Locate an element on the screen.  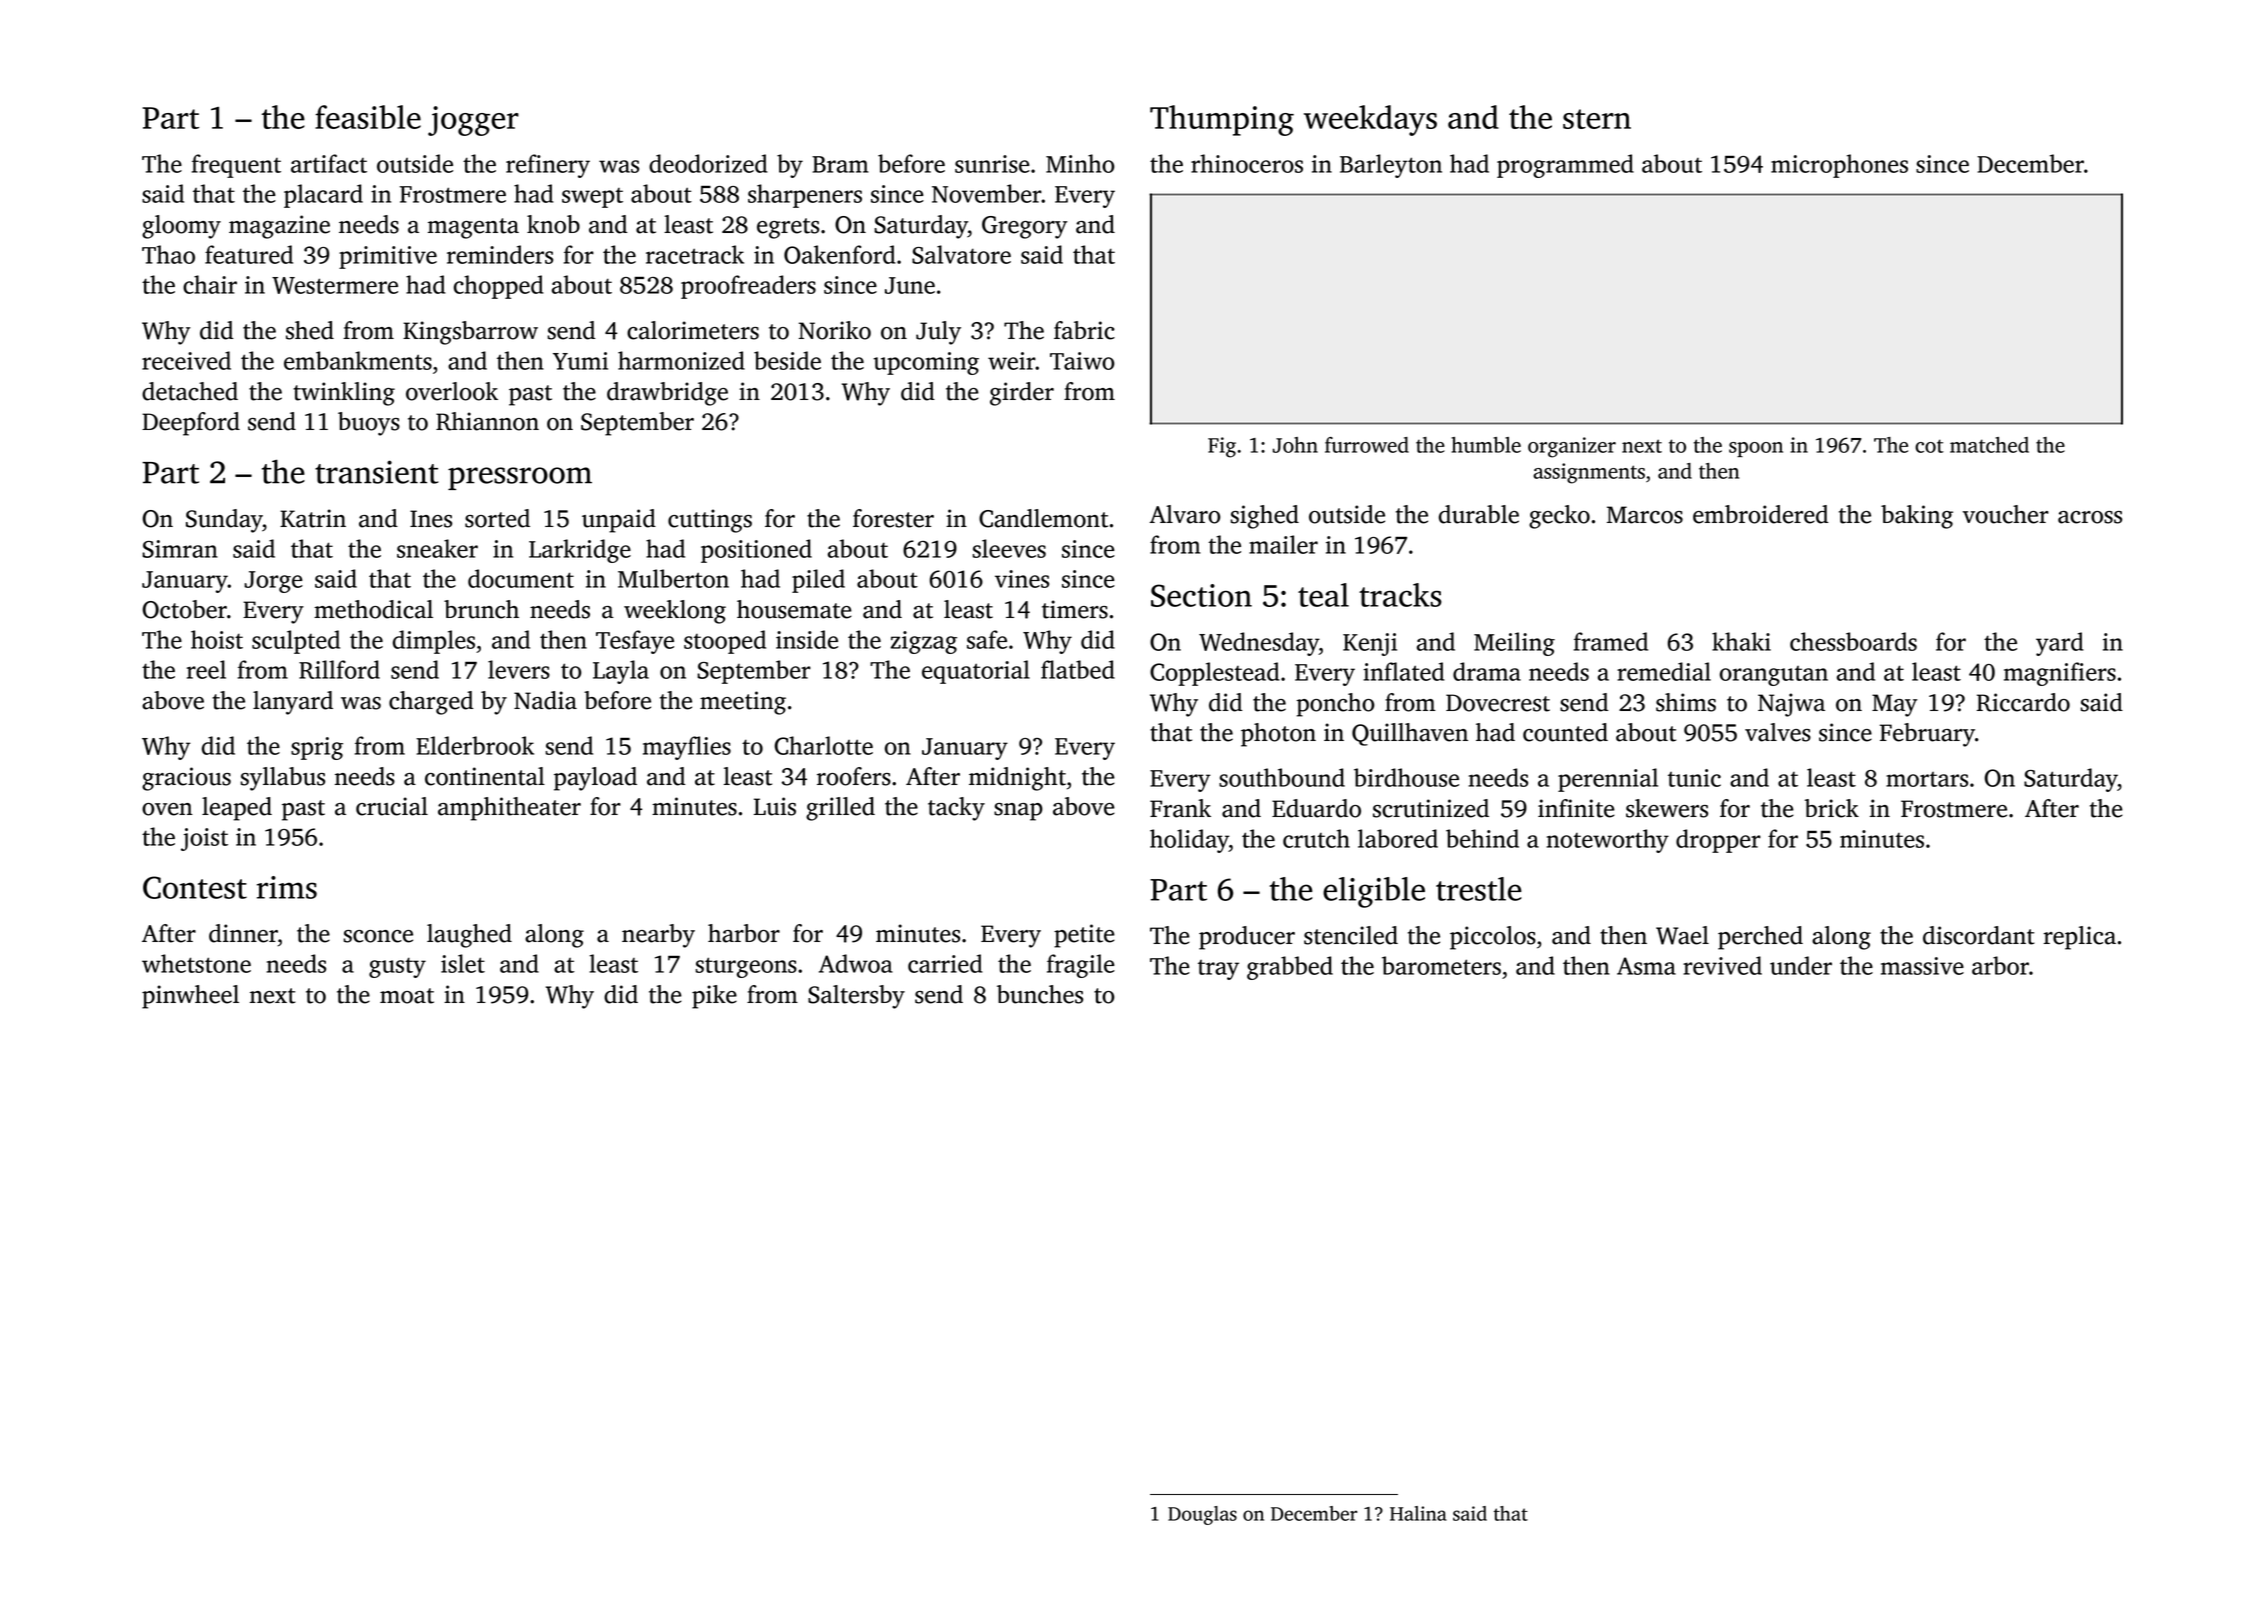
programmed is located at coordinates (1565, 166).
